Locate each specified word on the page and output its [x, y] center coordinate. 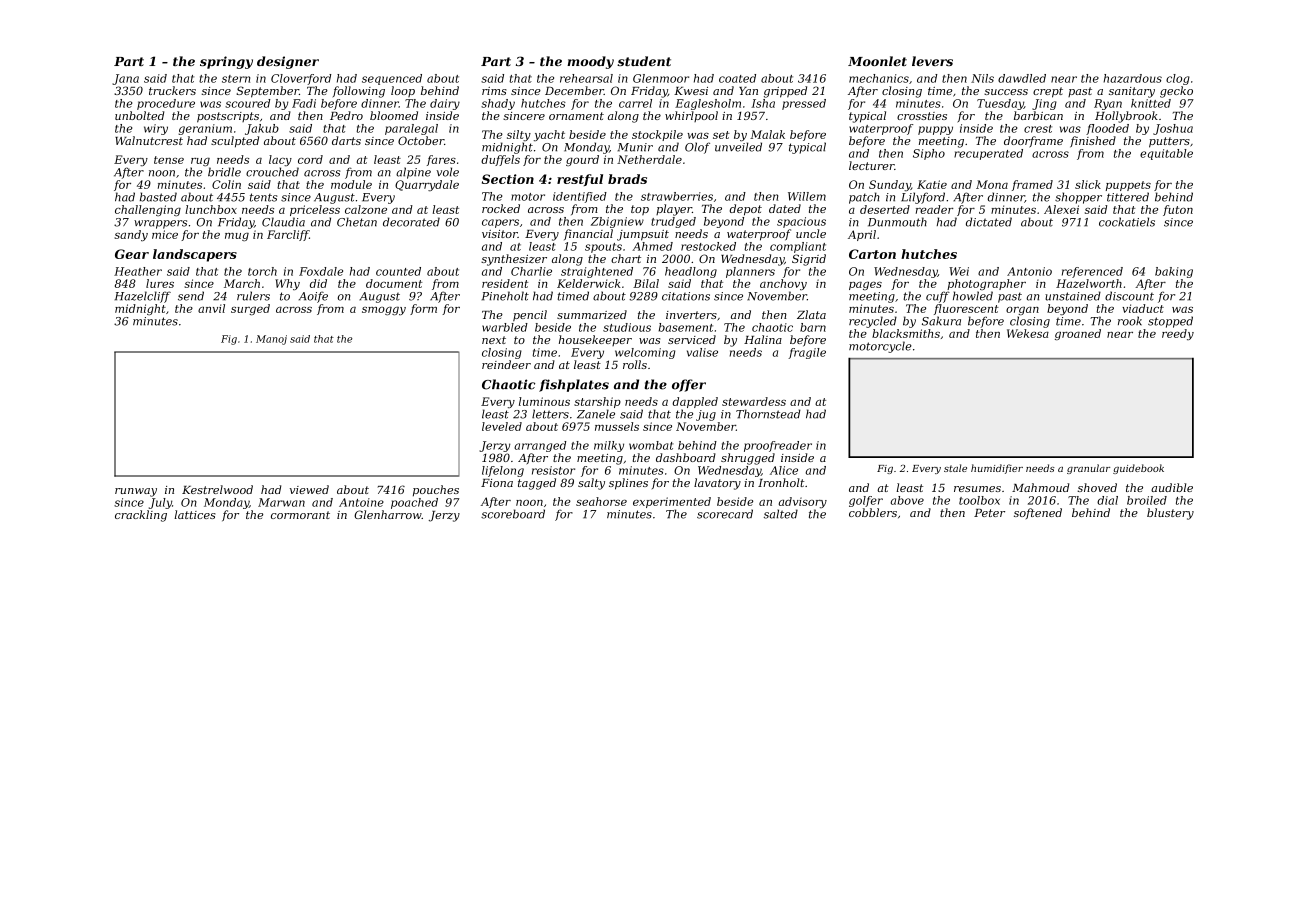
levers [932, 61]
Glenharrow [388, 514]
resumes [977, 489]
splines [628, 484]
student [644, 61]
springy [226, 62]
